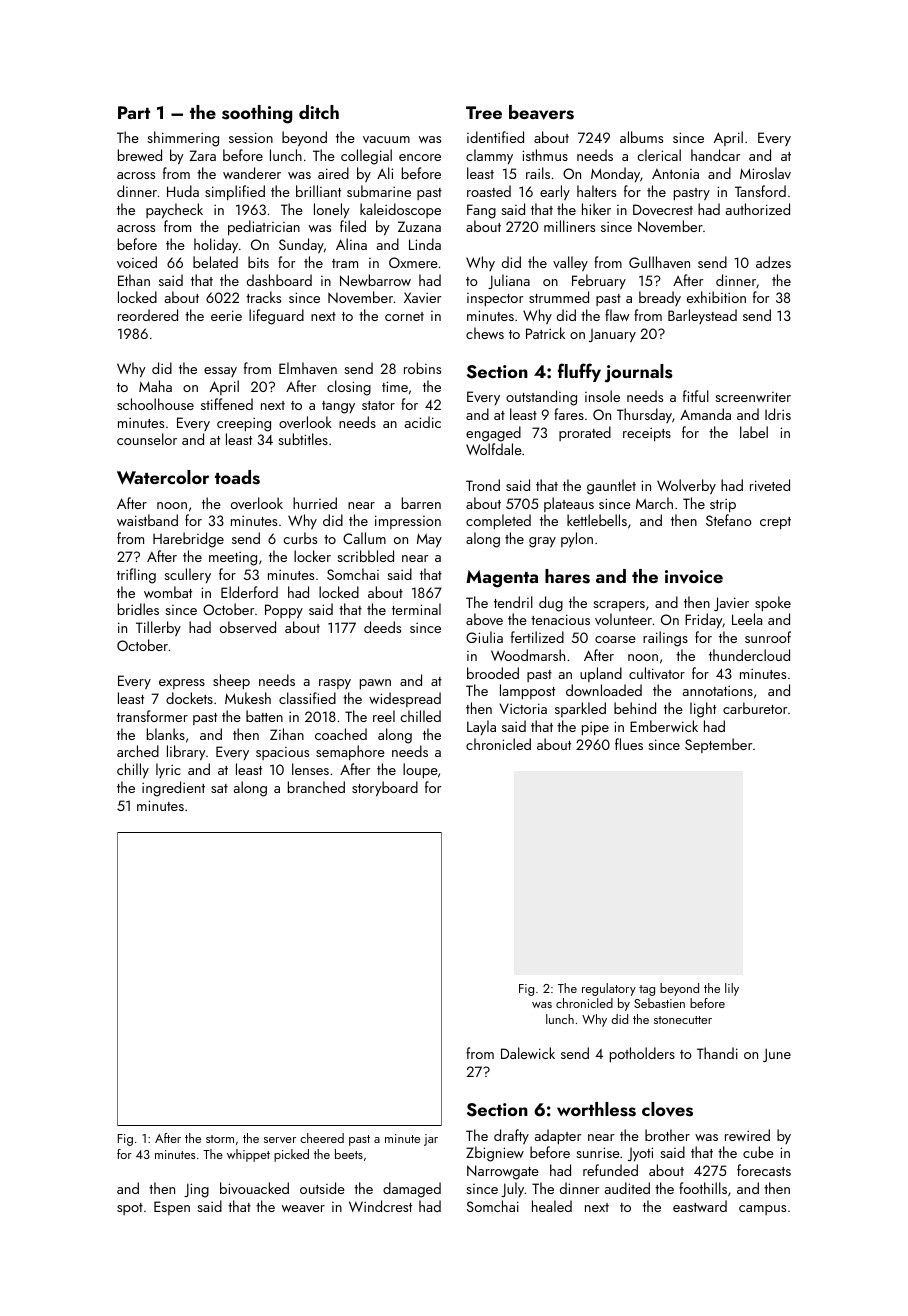 The width and height of the screenshot is (908, 1316). What do you see at coordinates (429, 540) in the screenshot?
I see `May` at bounding box center [429, 540].
